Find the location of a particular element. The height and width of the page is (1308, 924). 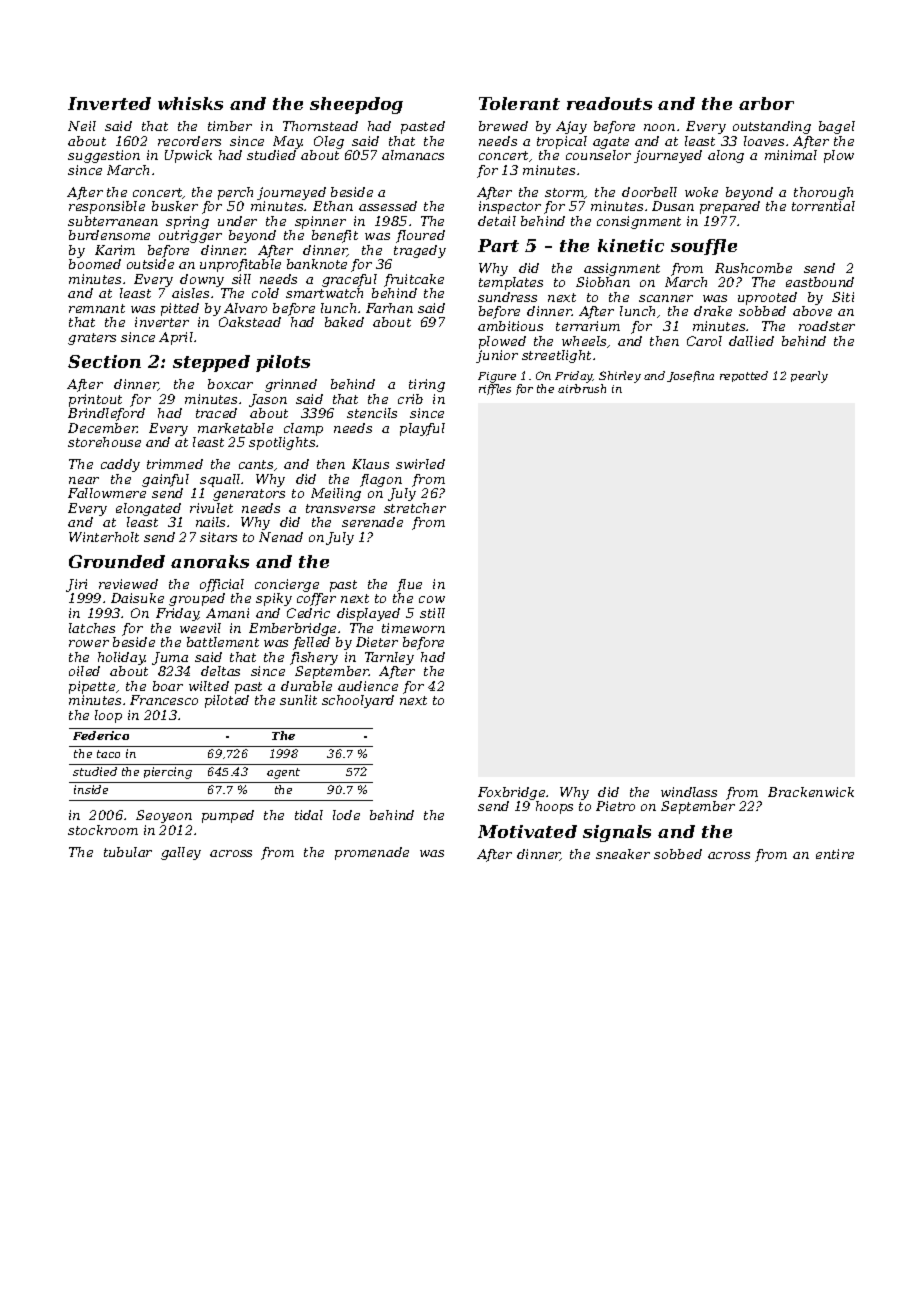

cow is located at coordinates (432, 599).
